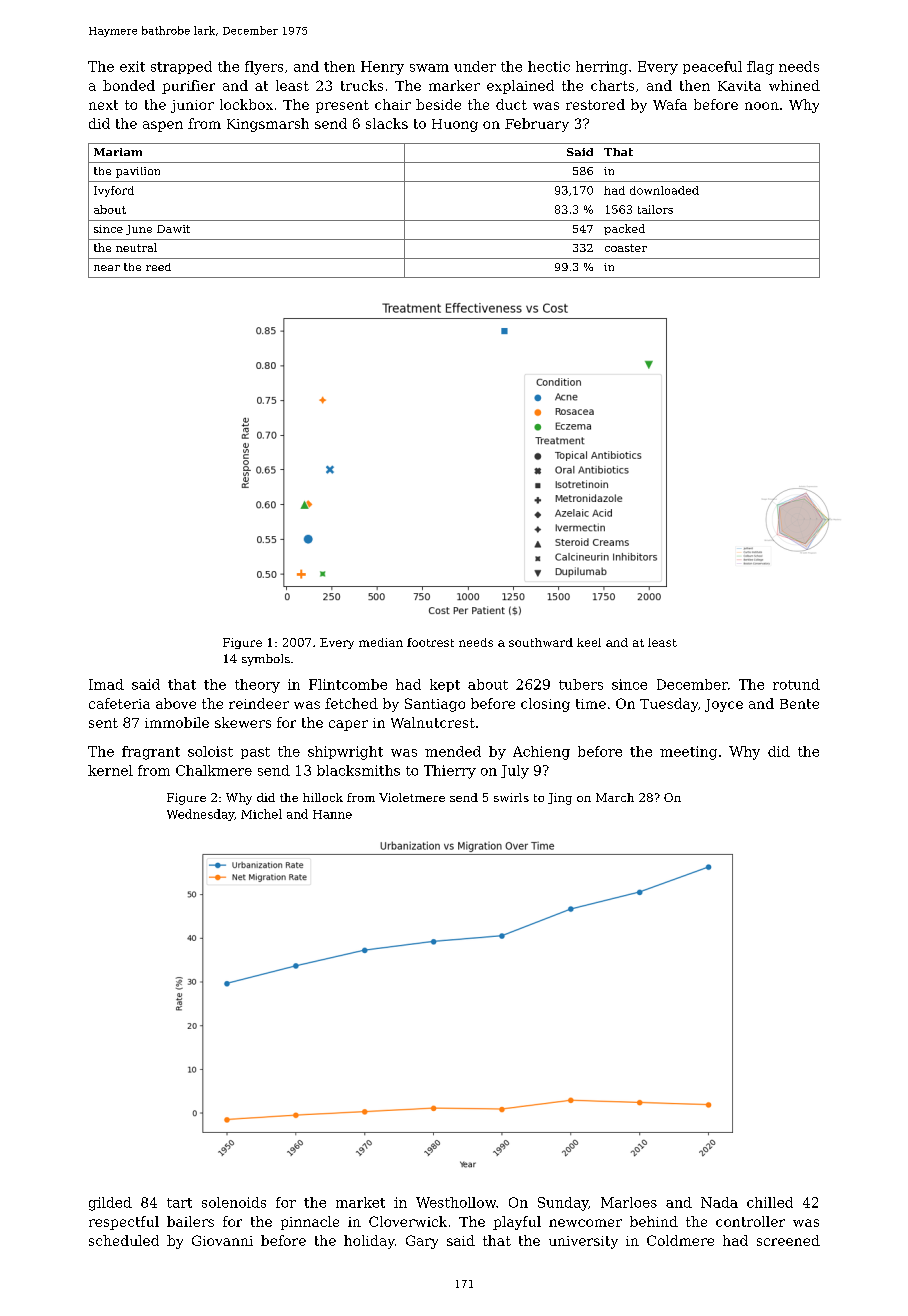 The image size is (908, 1316). I want to click on footrest, so click(430, 642).
